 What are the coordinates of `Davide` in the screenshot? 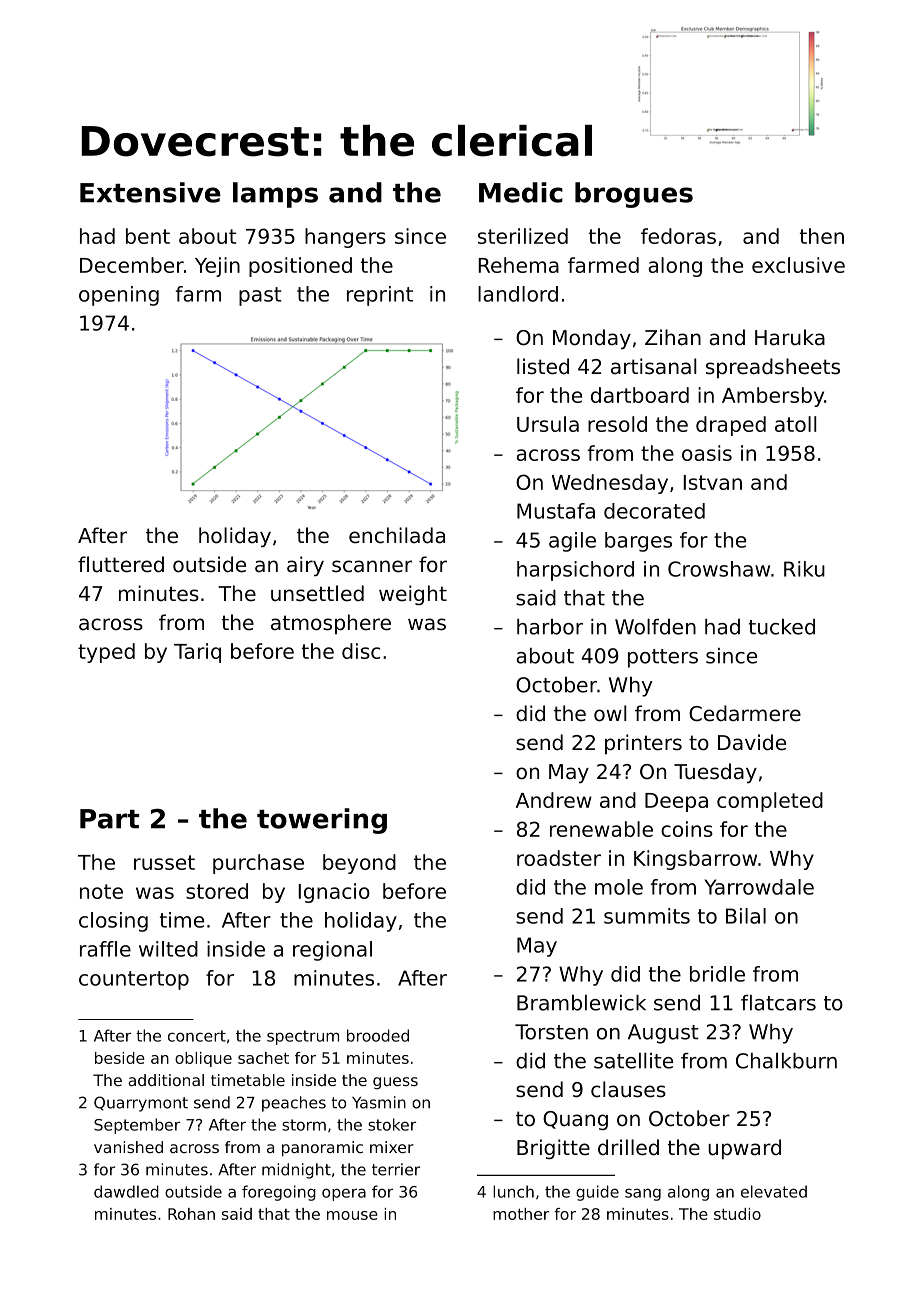 It's located at (752, 742).
